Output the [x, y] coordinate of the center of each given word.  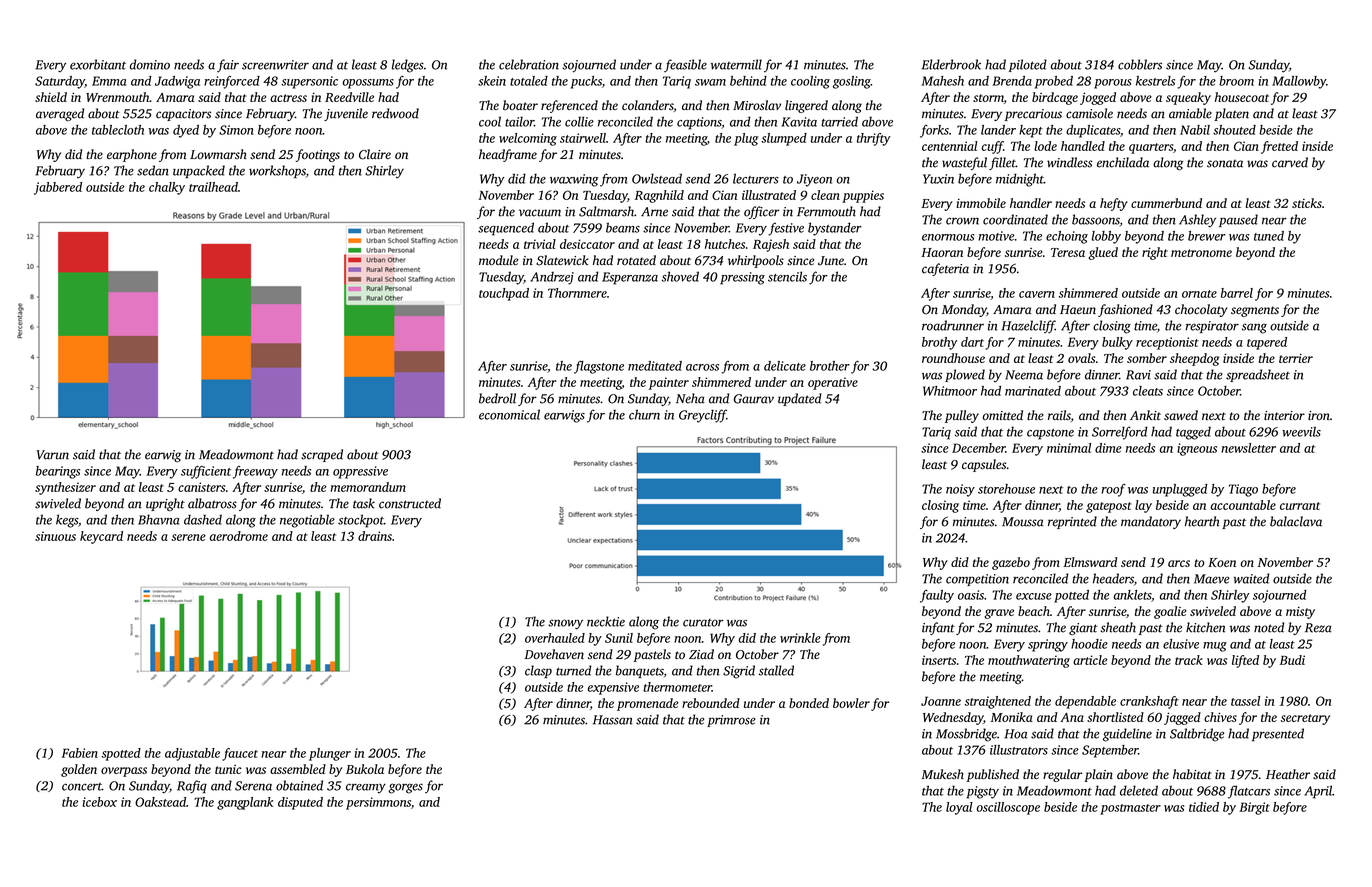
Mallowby [1299, 82]
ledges [408, 66]
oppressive [360, 472]
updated [800, 399]
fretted [1279, 147]
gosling [852, 82]
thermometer [677, 687]
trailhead [213, 187]
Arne [654, 212]
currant [1300, 506]
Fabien [80, 753]
